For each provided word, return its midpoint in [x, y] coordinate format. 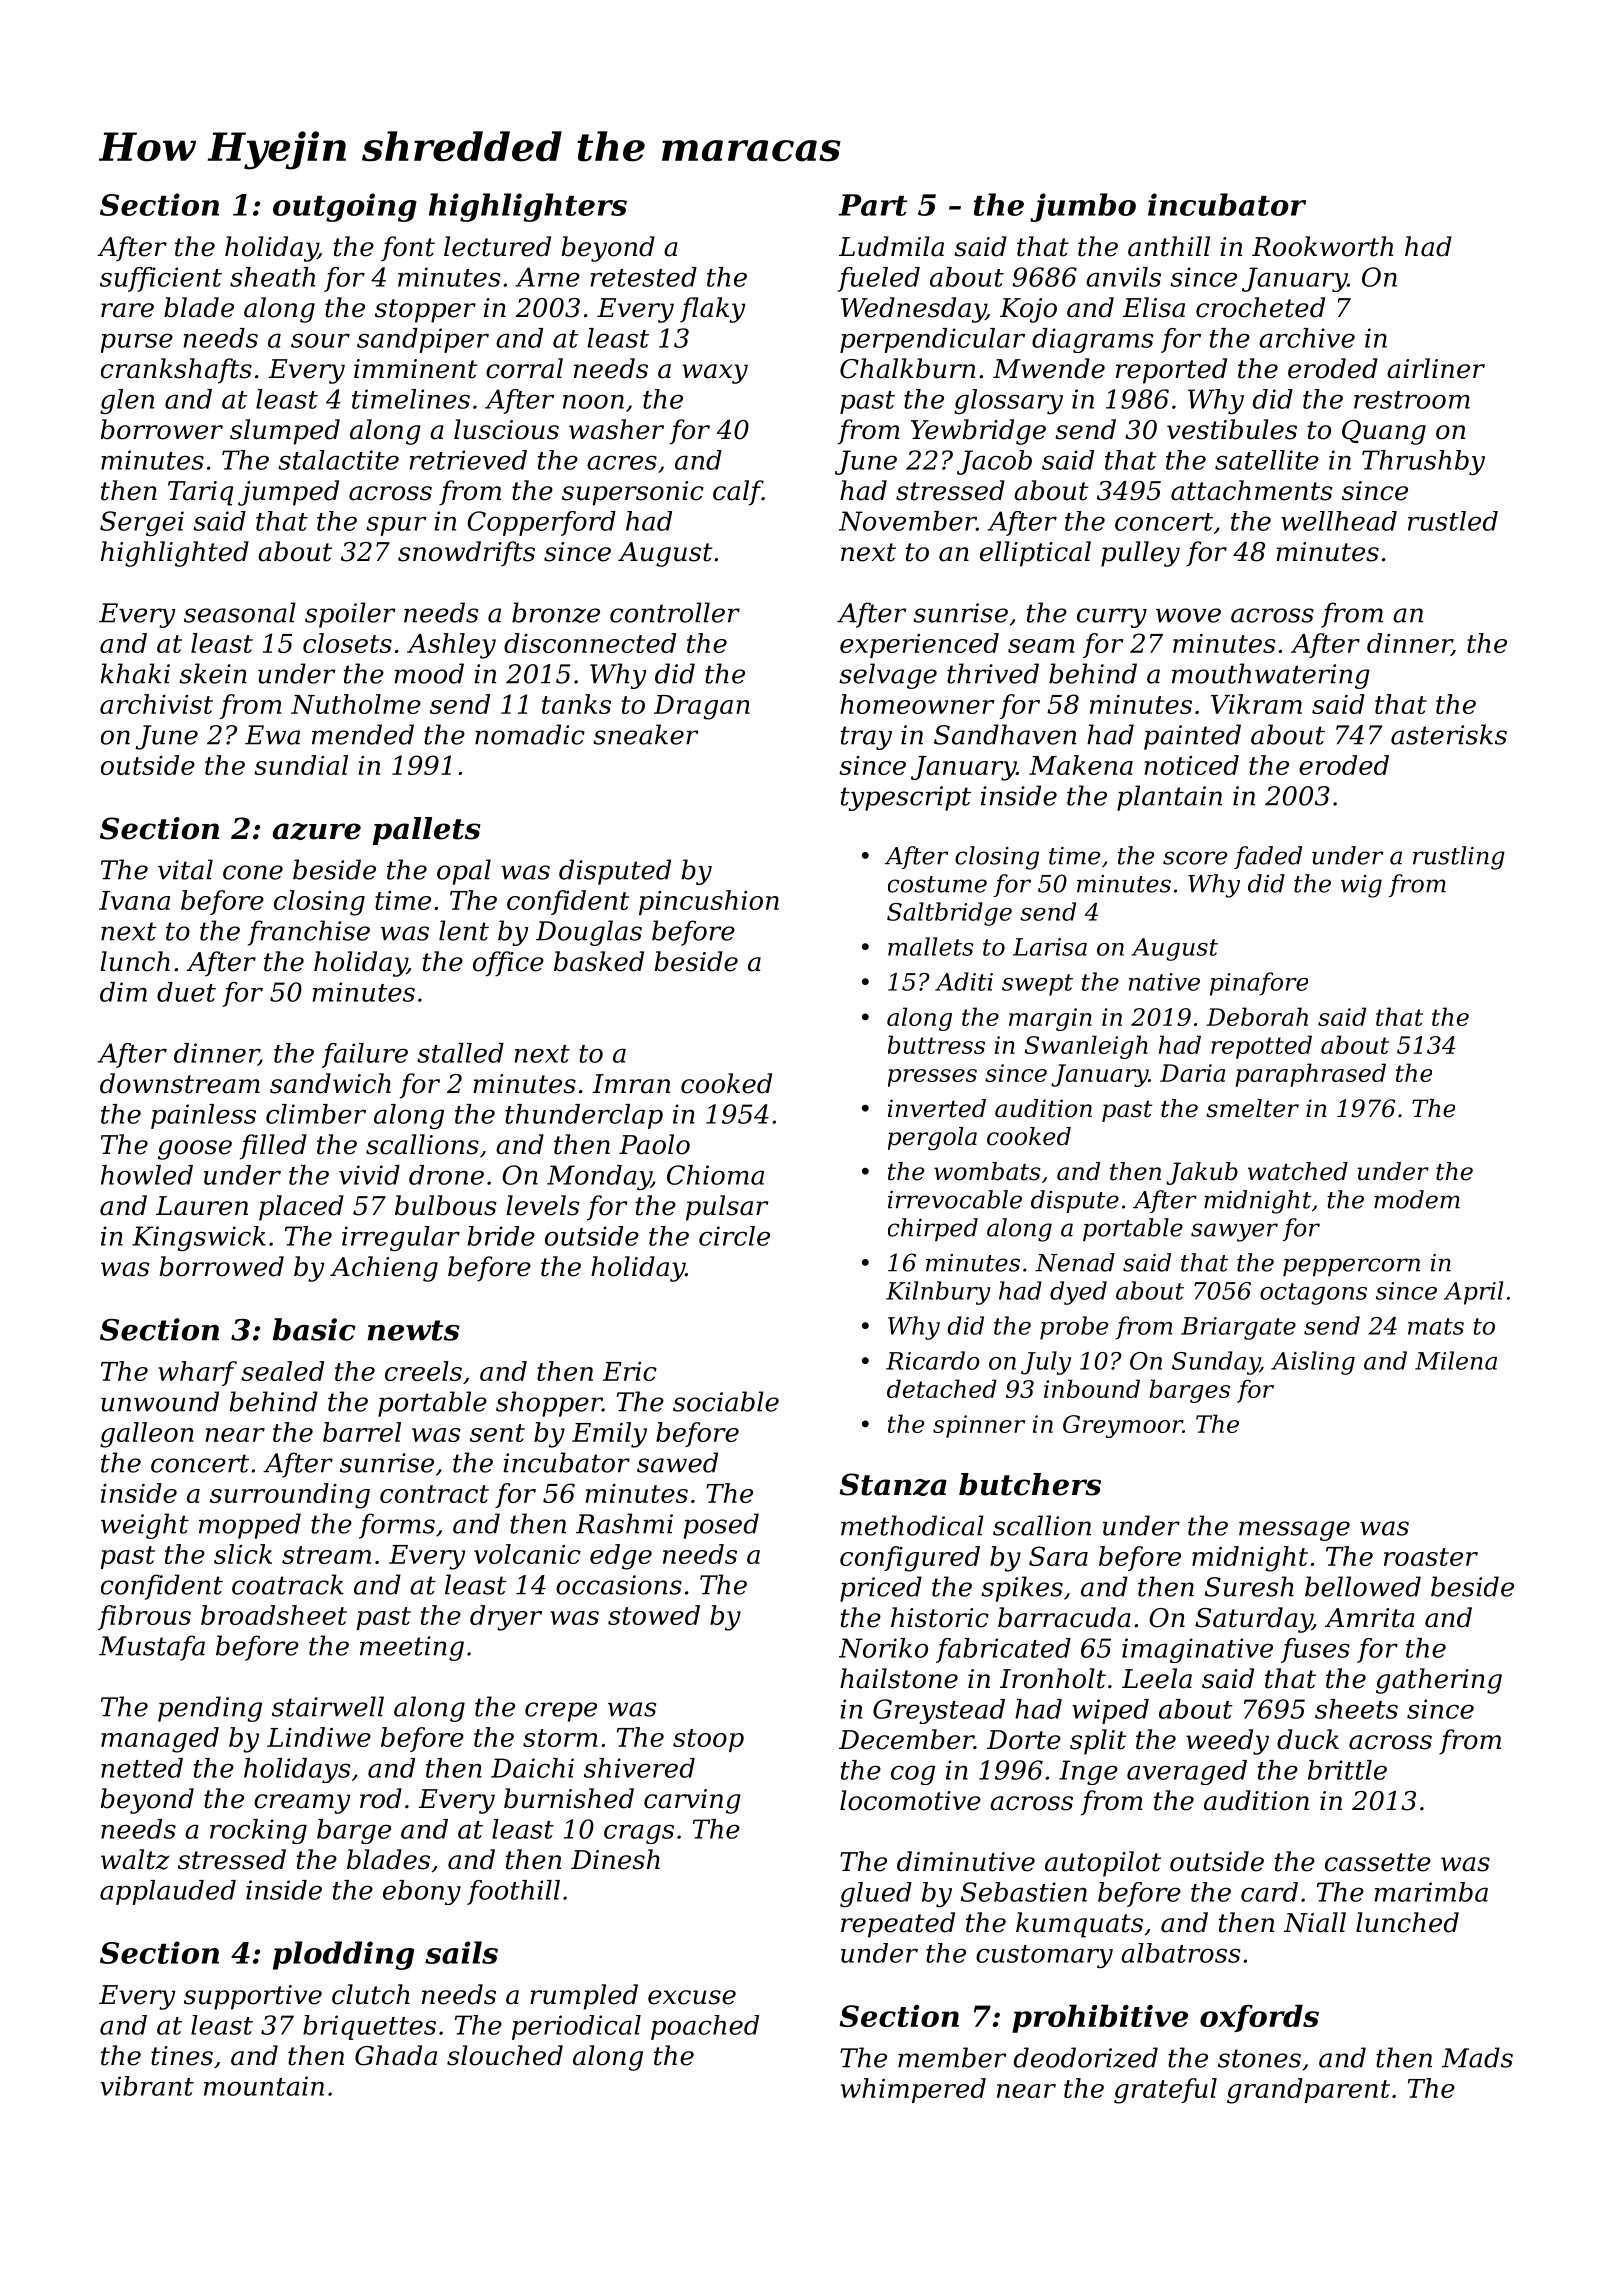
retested [644, 277]
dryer [506, 1618]
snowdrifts [466, 554]
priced [881, 1589]
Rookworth [1322, 246]
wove [1188, 615]
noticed [1191, 765]
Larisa [1050, 947]
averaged [1187, 1772]
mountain [264, 2086]
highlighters [528, 207]
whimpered [913, 2090]
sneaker [646, 734]
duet [186, 992]
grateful [1165, 2091]
